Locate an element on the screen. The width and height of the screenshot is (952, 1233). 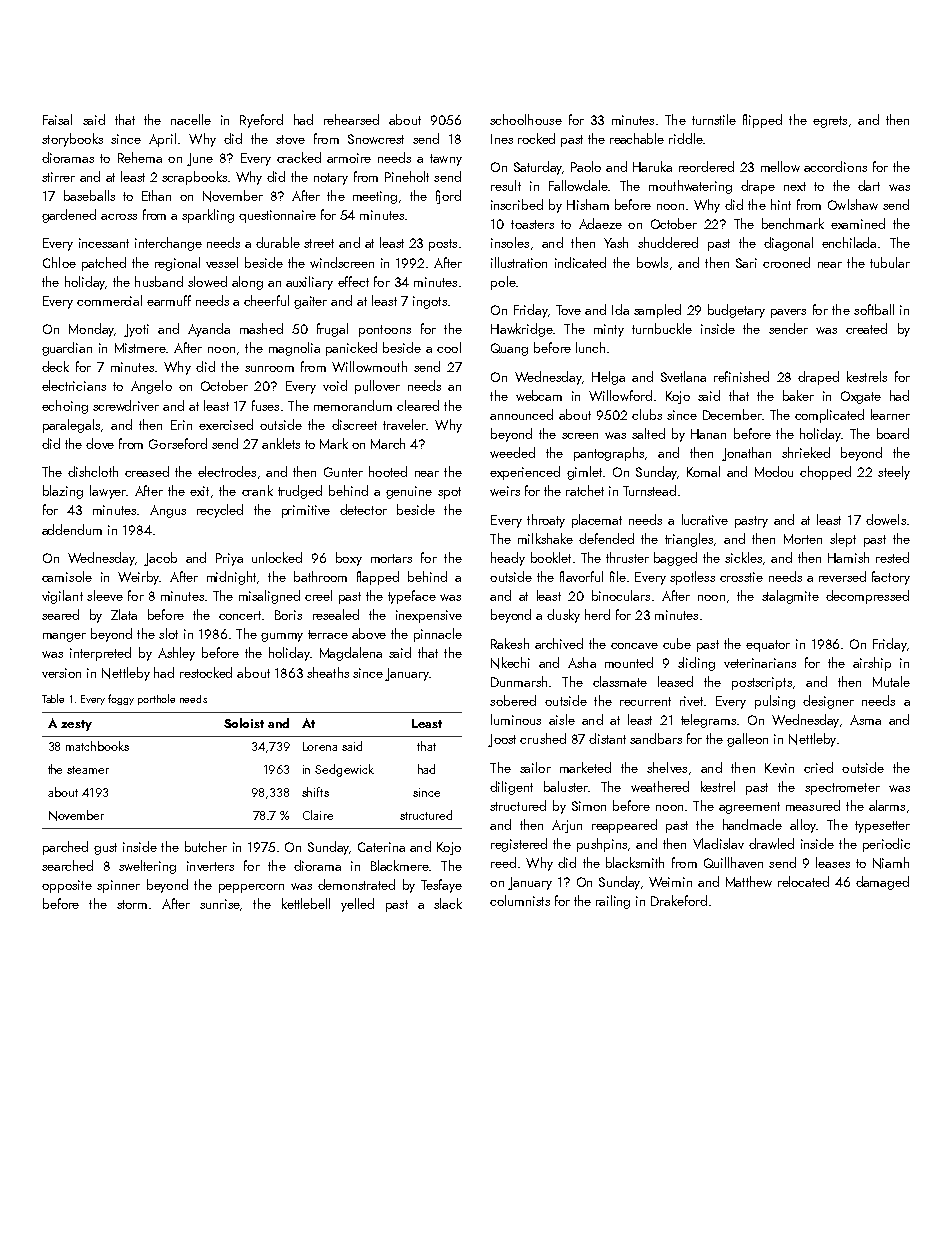
Chloe is located at coordinates (59, 262).
